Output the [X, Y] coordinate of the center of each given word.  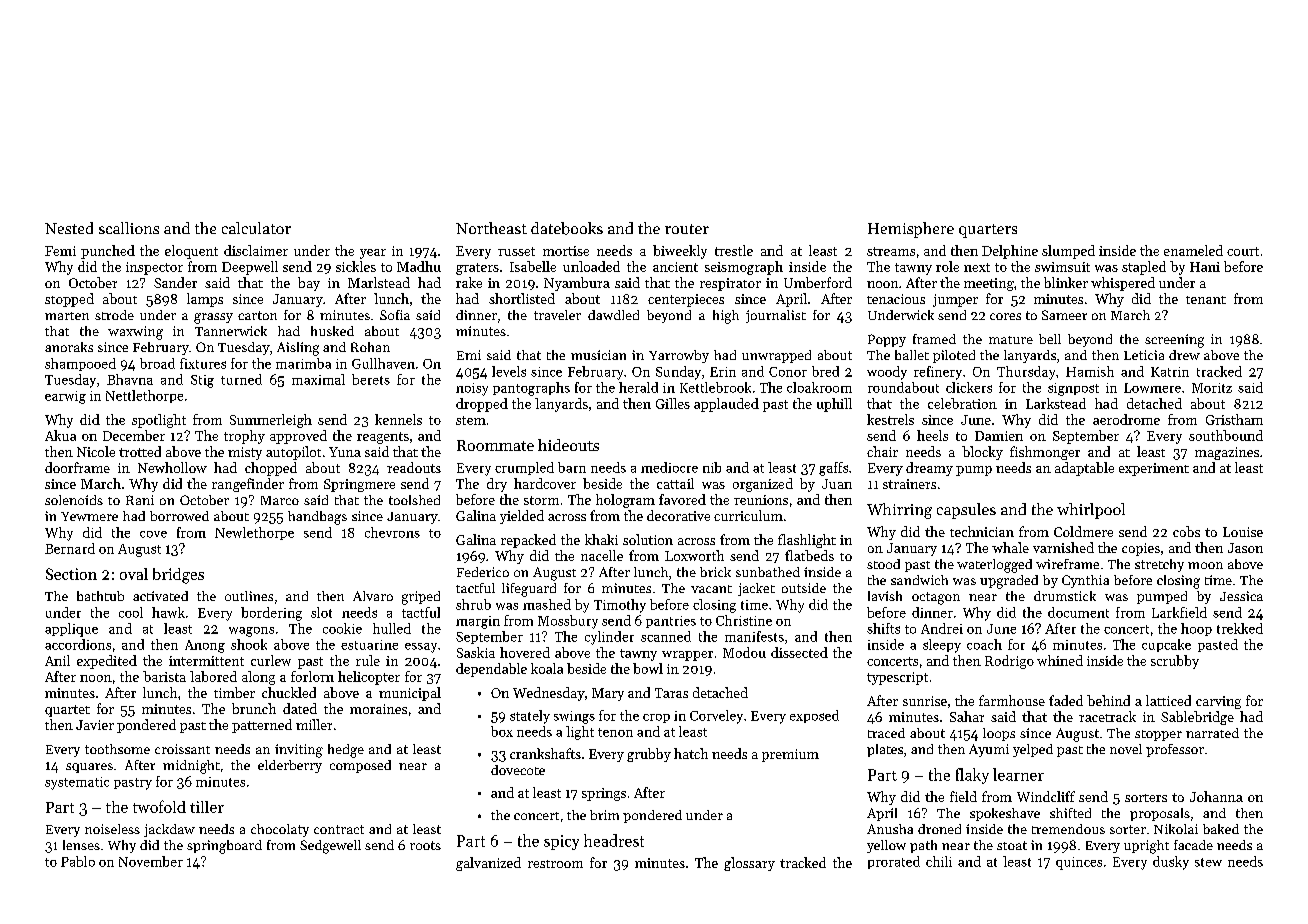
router [687, 229]
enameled [1193, 250]
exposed [814, 716]
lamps [205, 300]
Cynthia [1085, 581]
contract [339, 829]
